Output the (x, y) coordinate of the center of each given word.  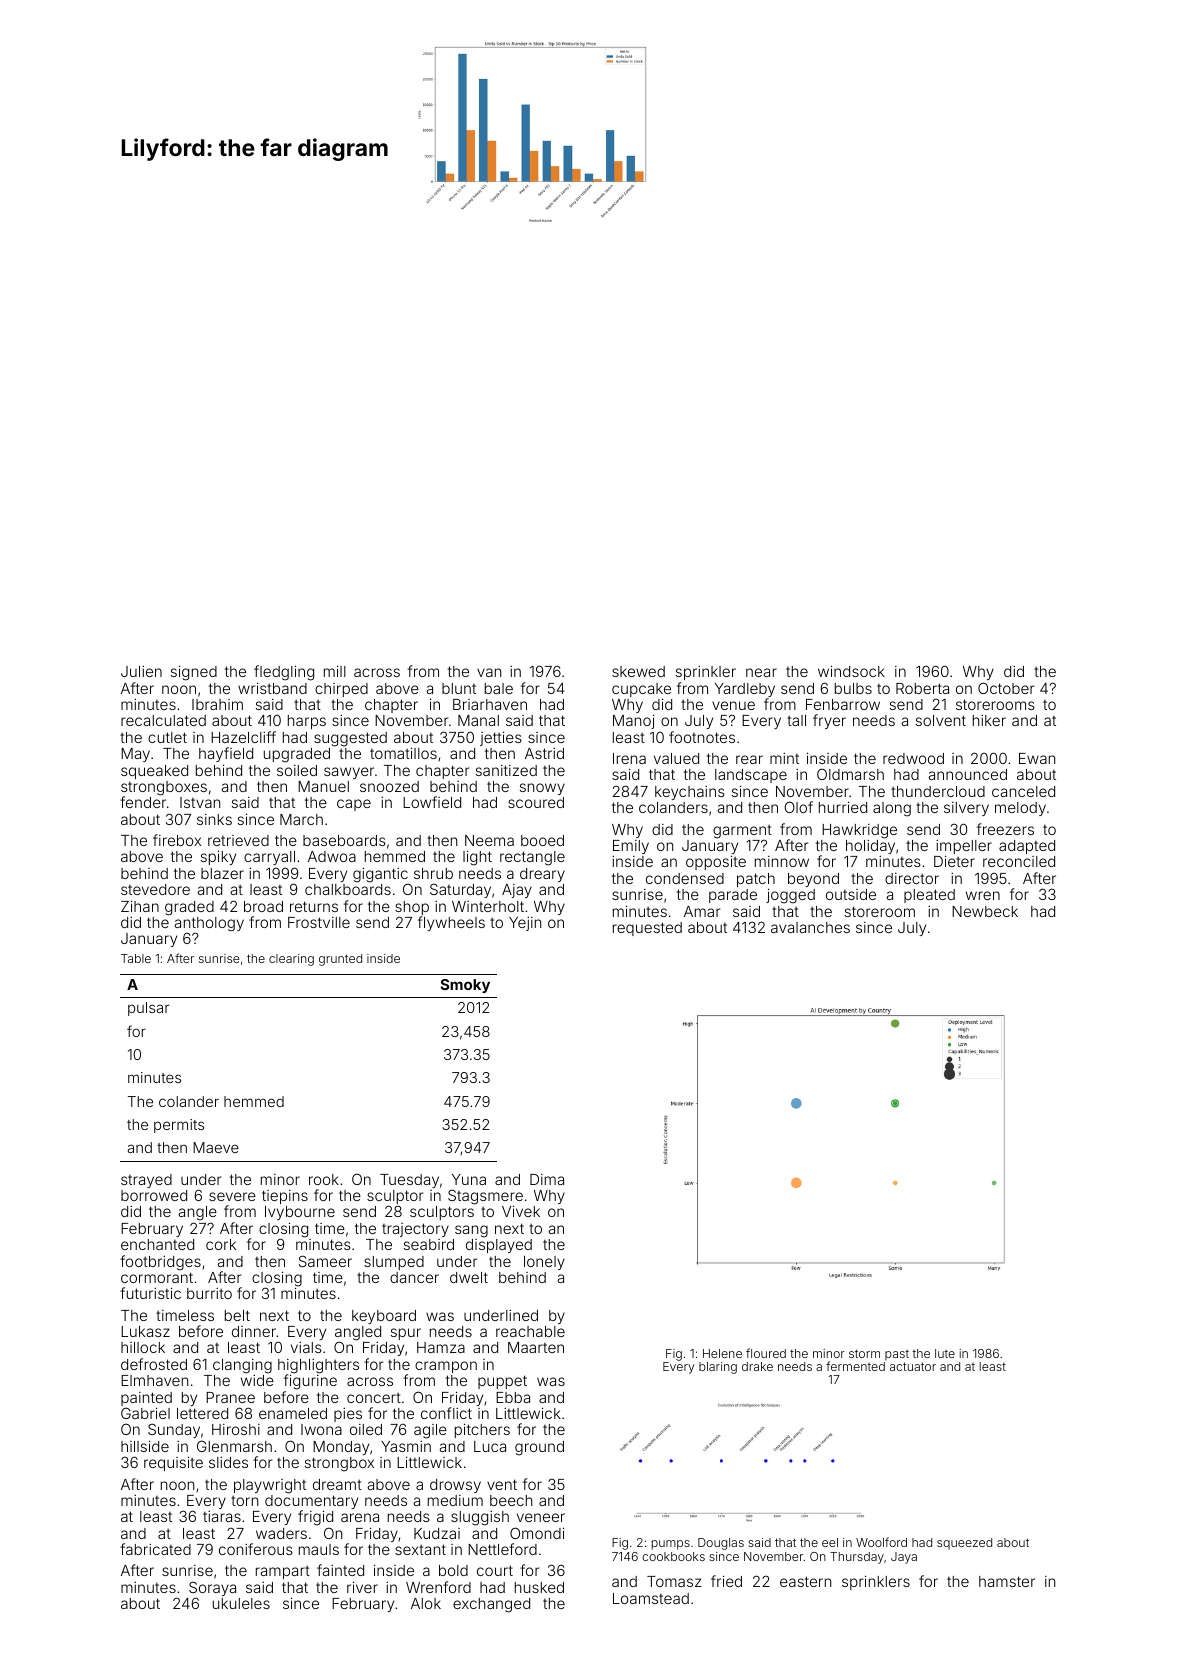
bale (499, 688)
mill (335, 671)
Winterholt (488, 906)
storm (864, 1353)
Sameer (325, 1261)
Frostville (319, 922)
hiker (989, 720)
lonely (544, 1263)
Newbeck (985, 911)
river (362, 1587)
